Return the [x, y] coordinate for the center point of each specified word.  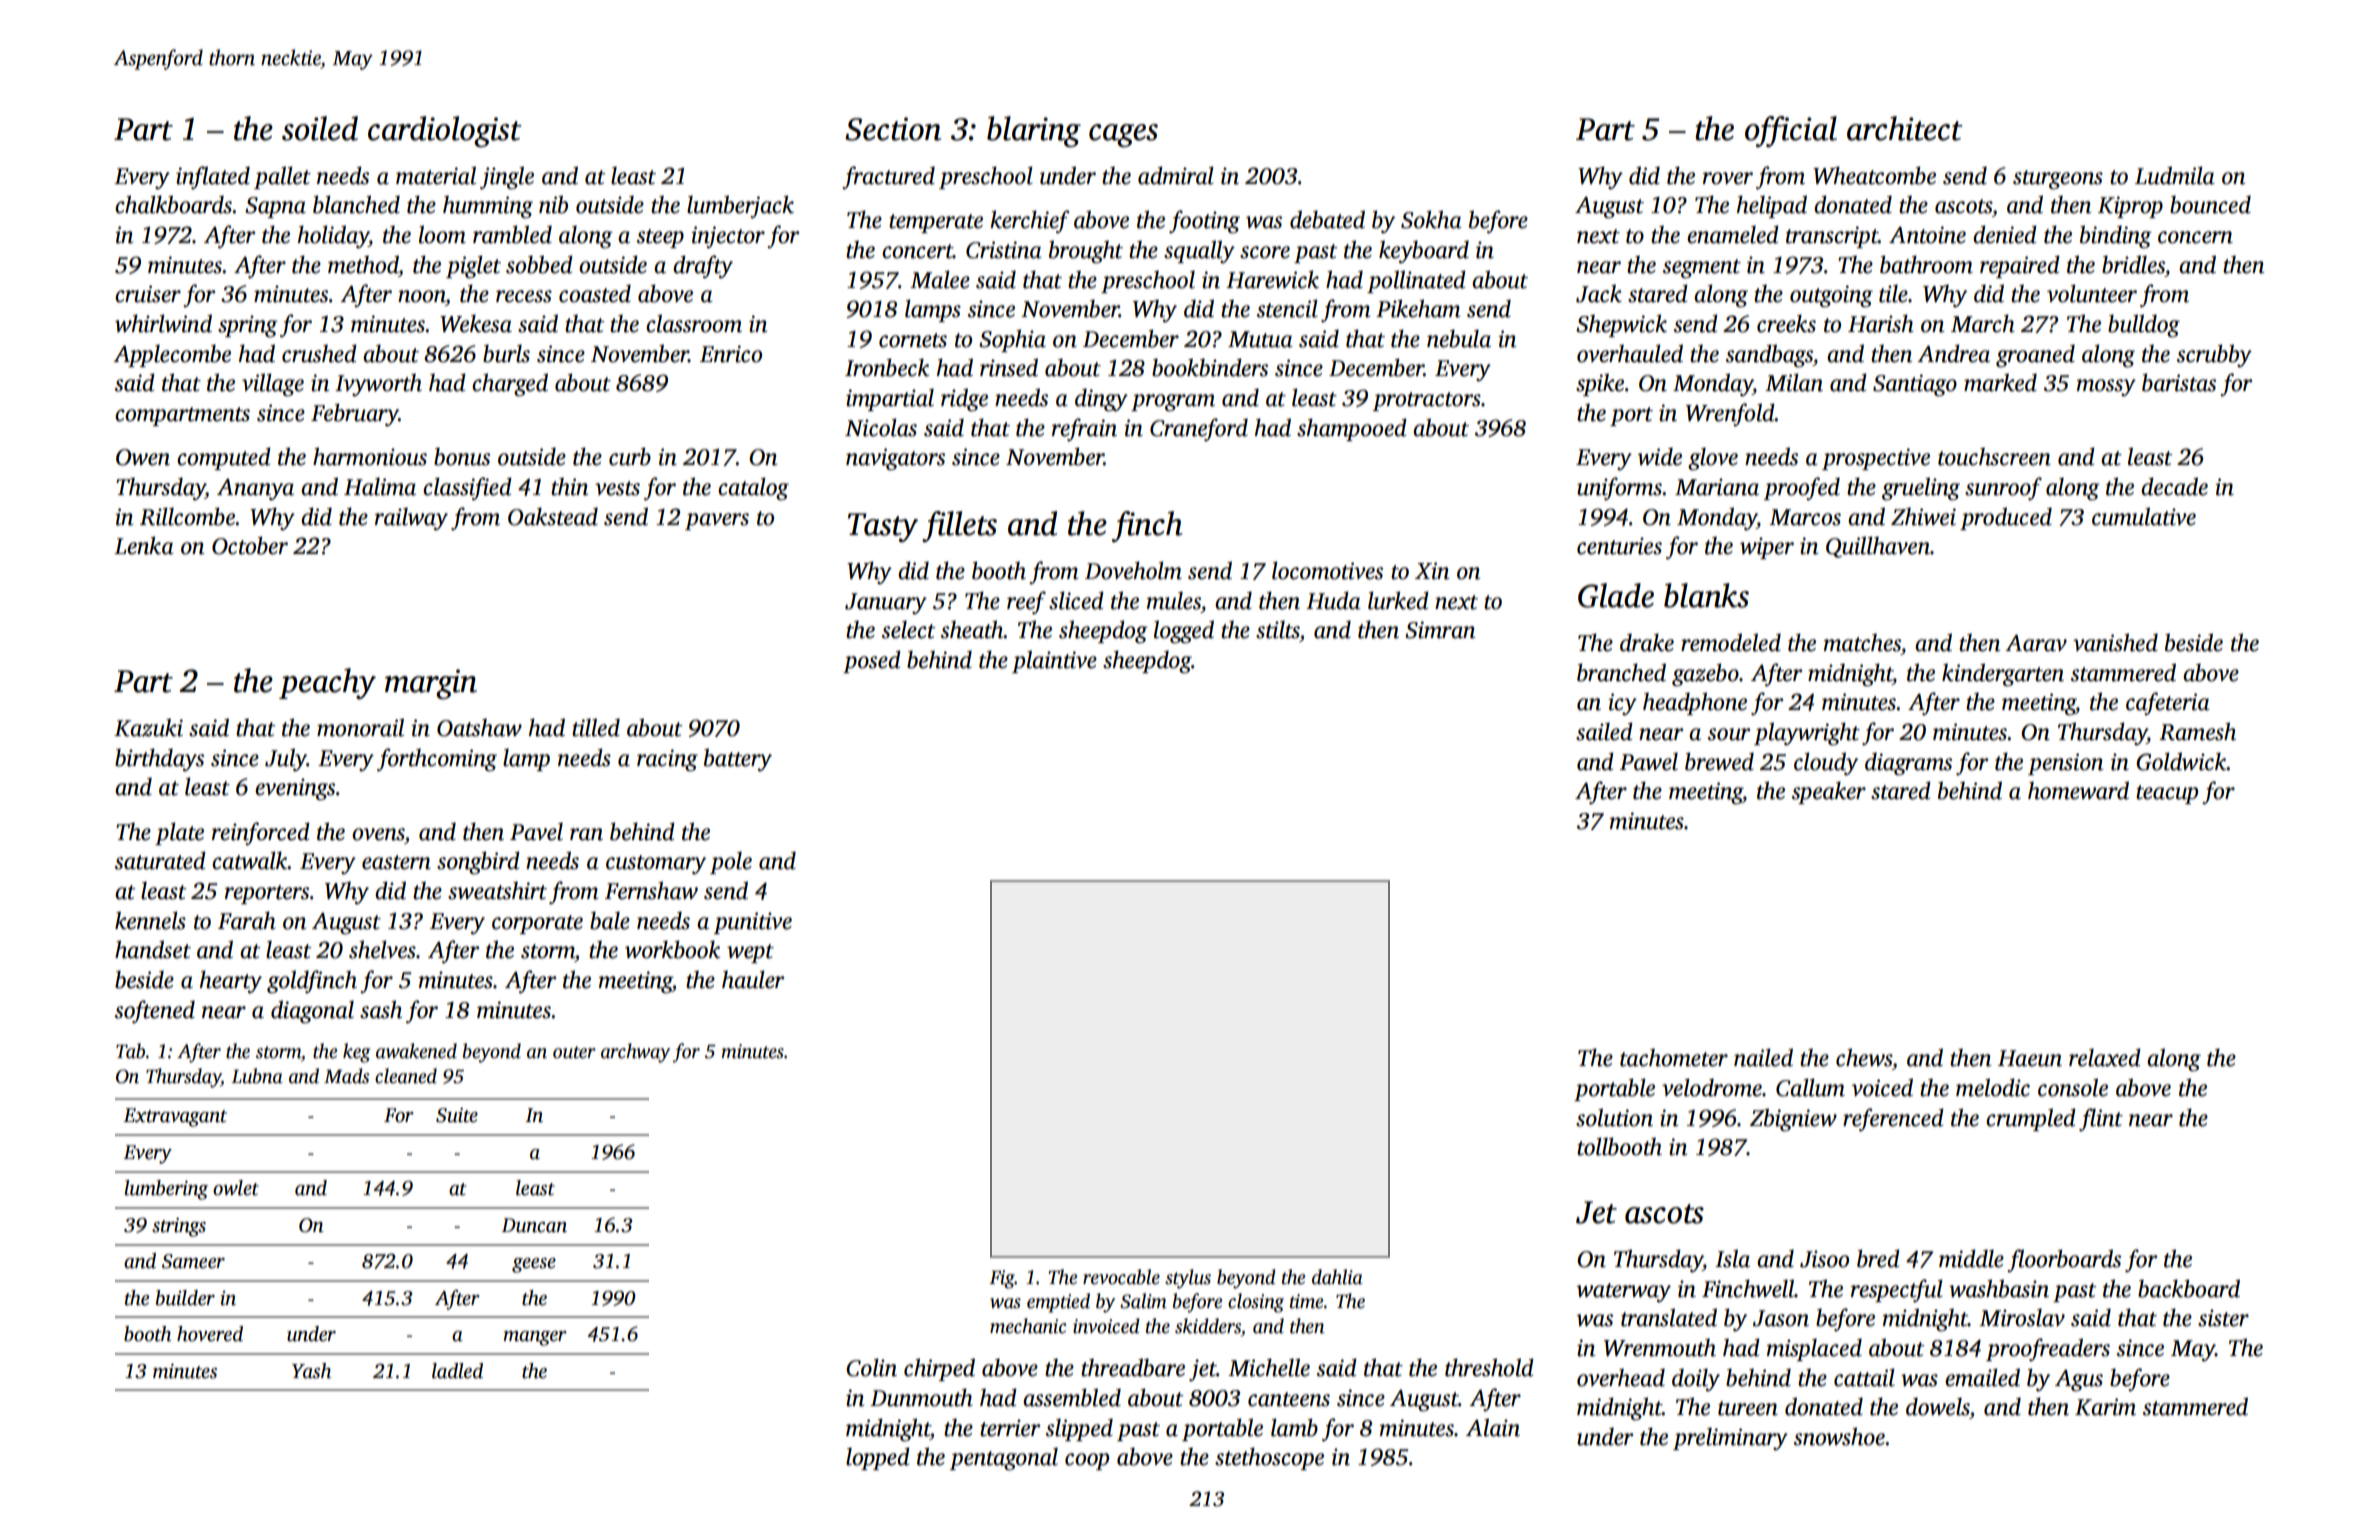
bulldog [2144, 326]
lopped [878, 1458]
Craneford [1199, 429]
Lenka [144, 545]
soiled [320, 128]
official [1791, 131]
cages [1123, 136]
